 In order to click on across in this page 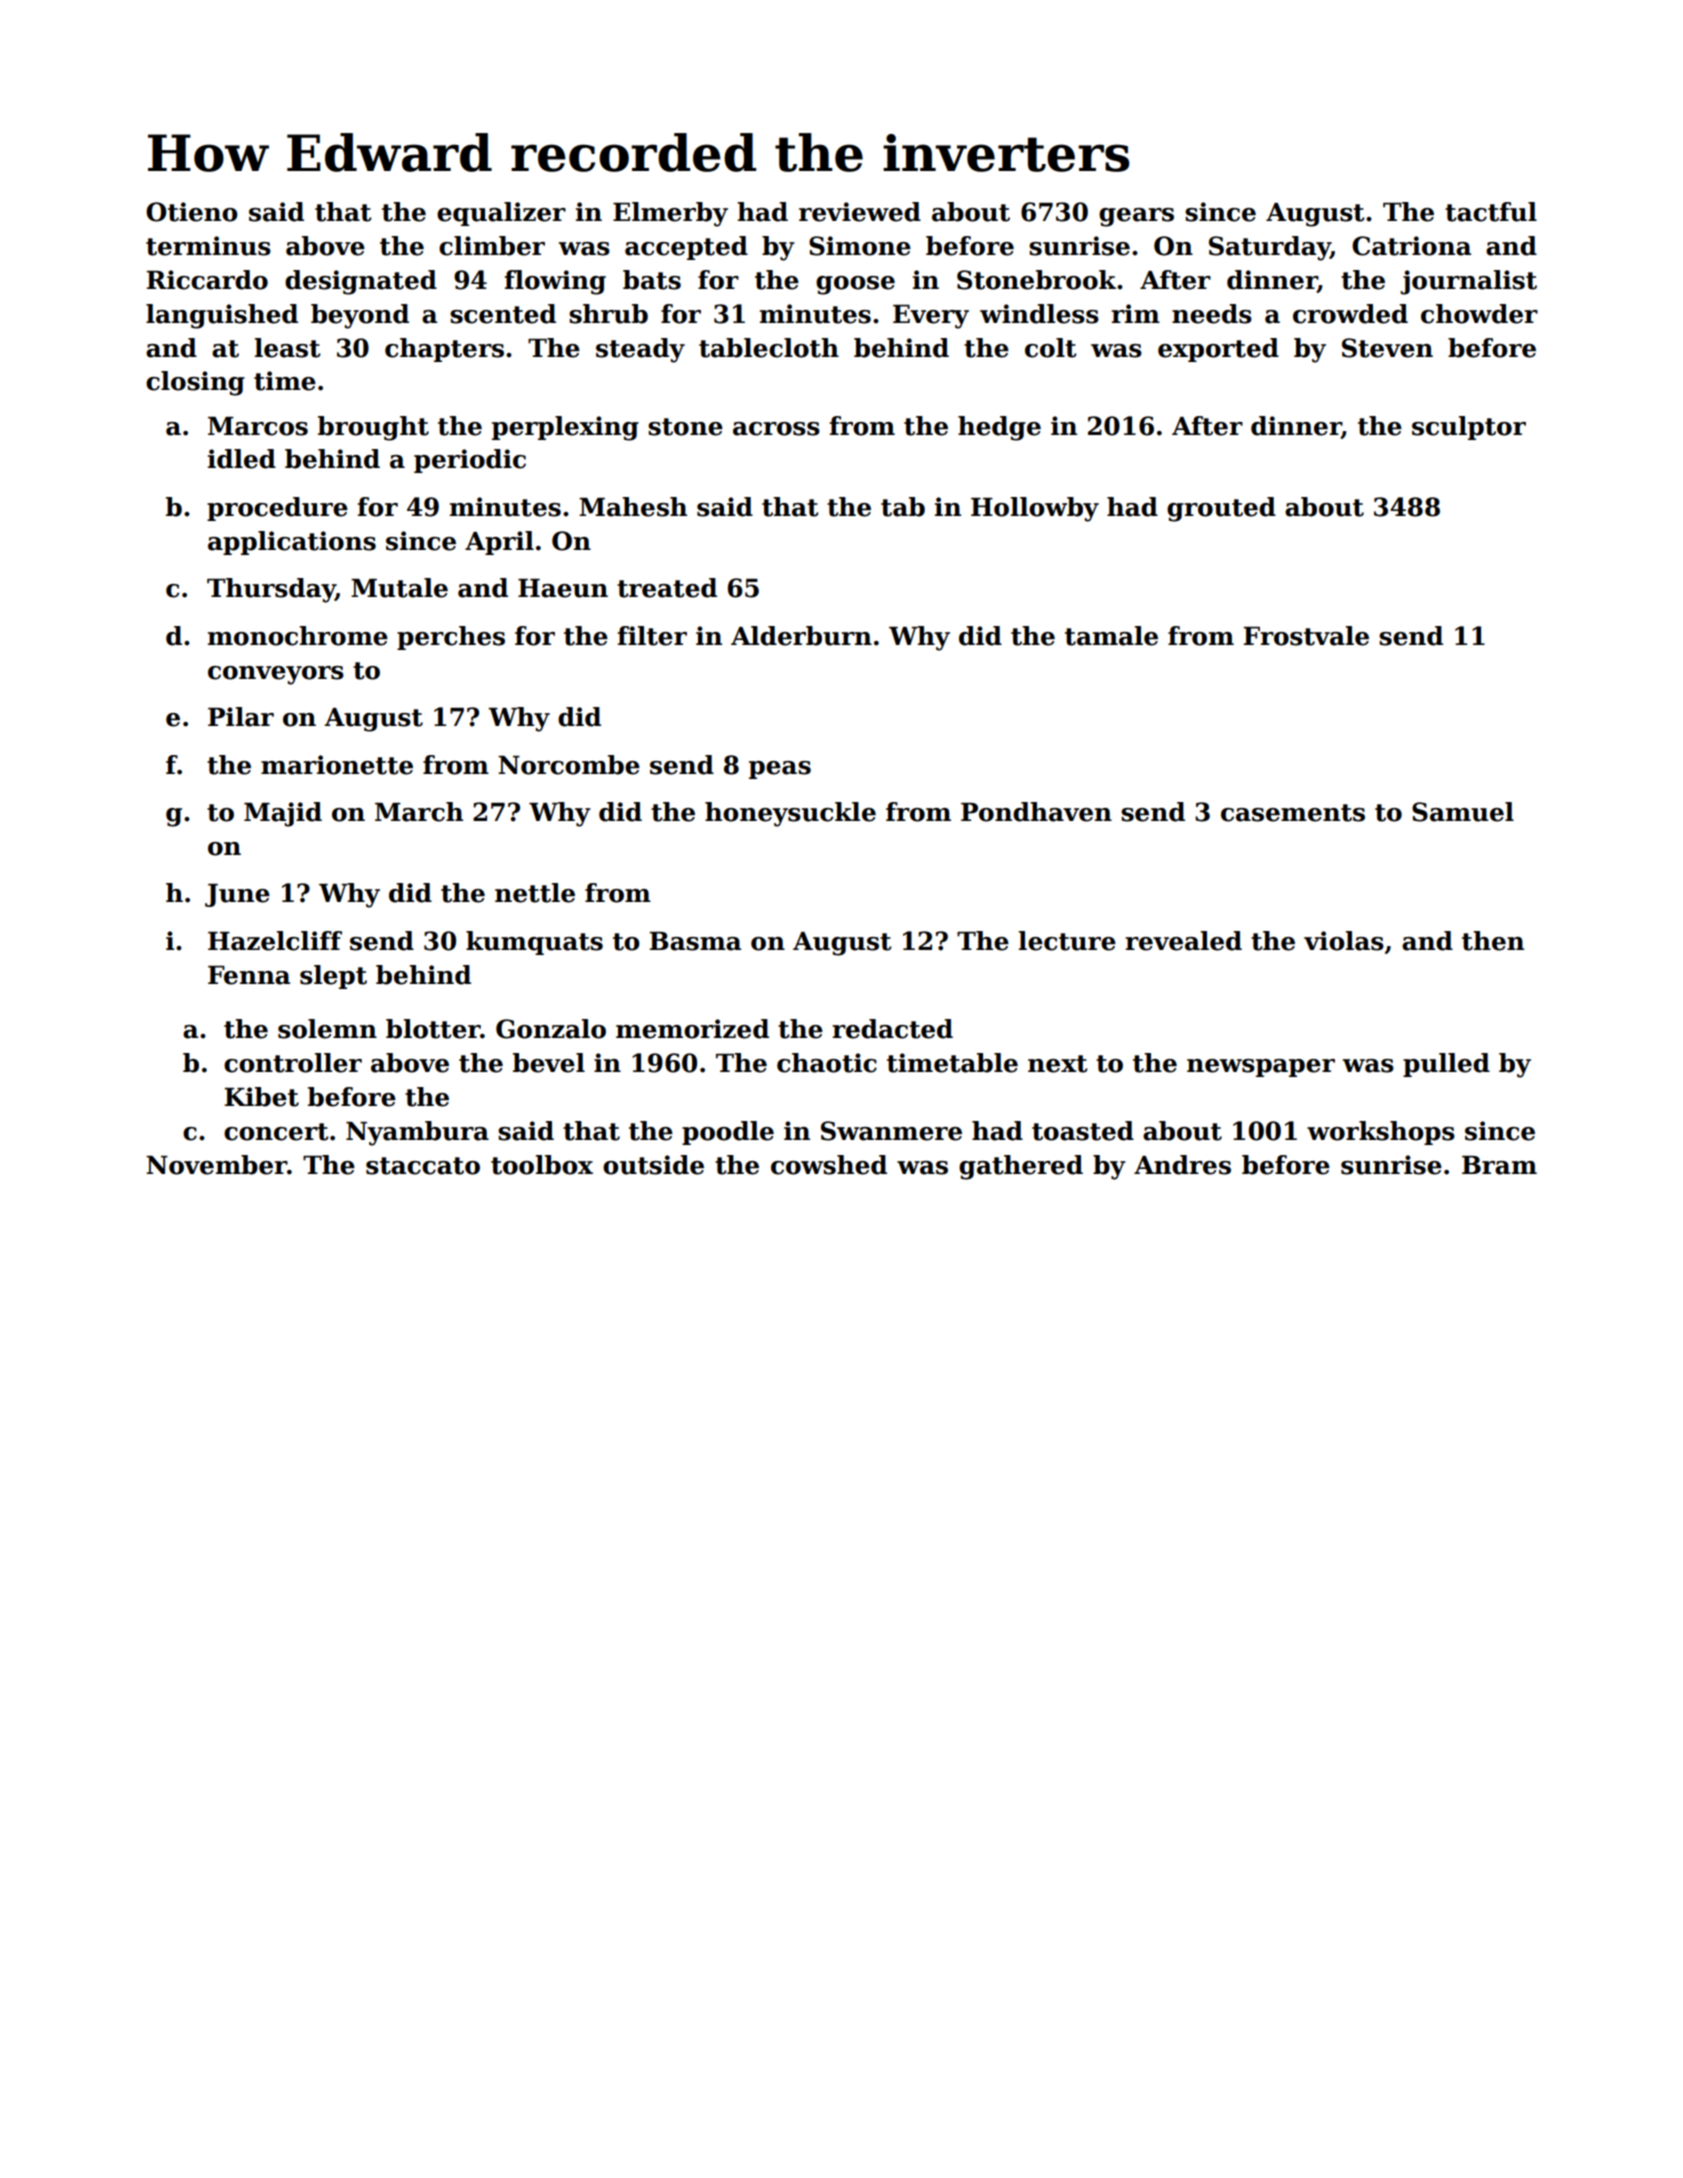, I will do `click(776, 429)`.
